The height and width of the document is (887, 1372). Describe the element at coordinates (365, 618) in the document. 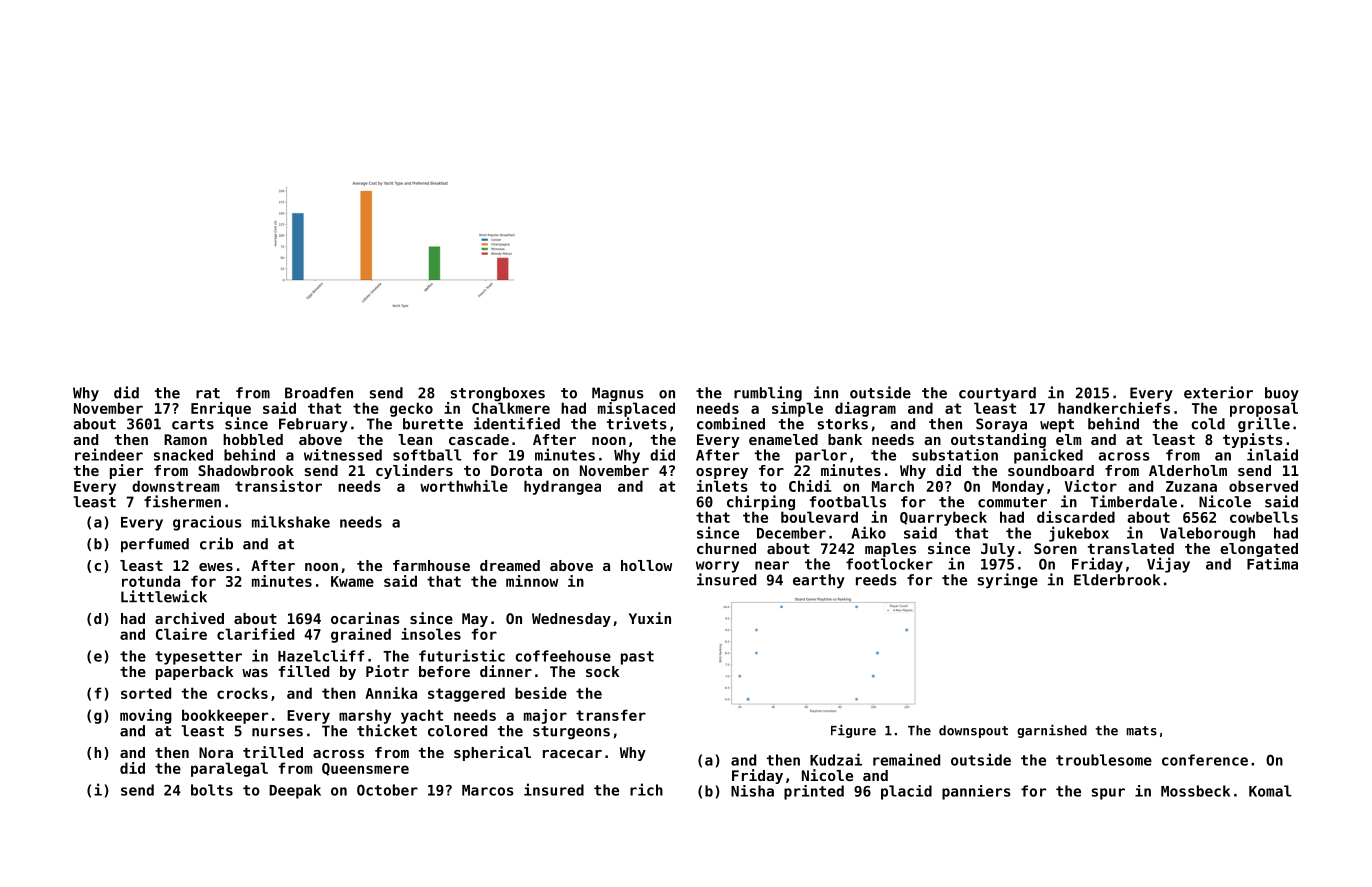

I see `ocarinas` at that location.
